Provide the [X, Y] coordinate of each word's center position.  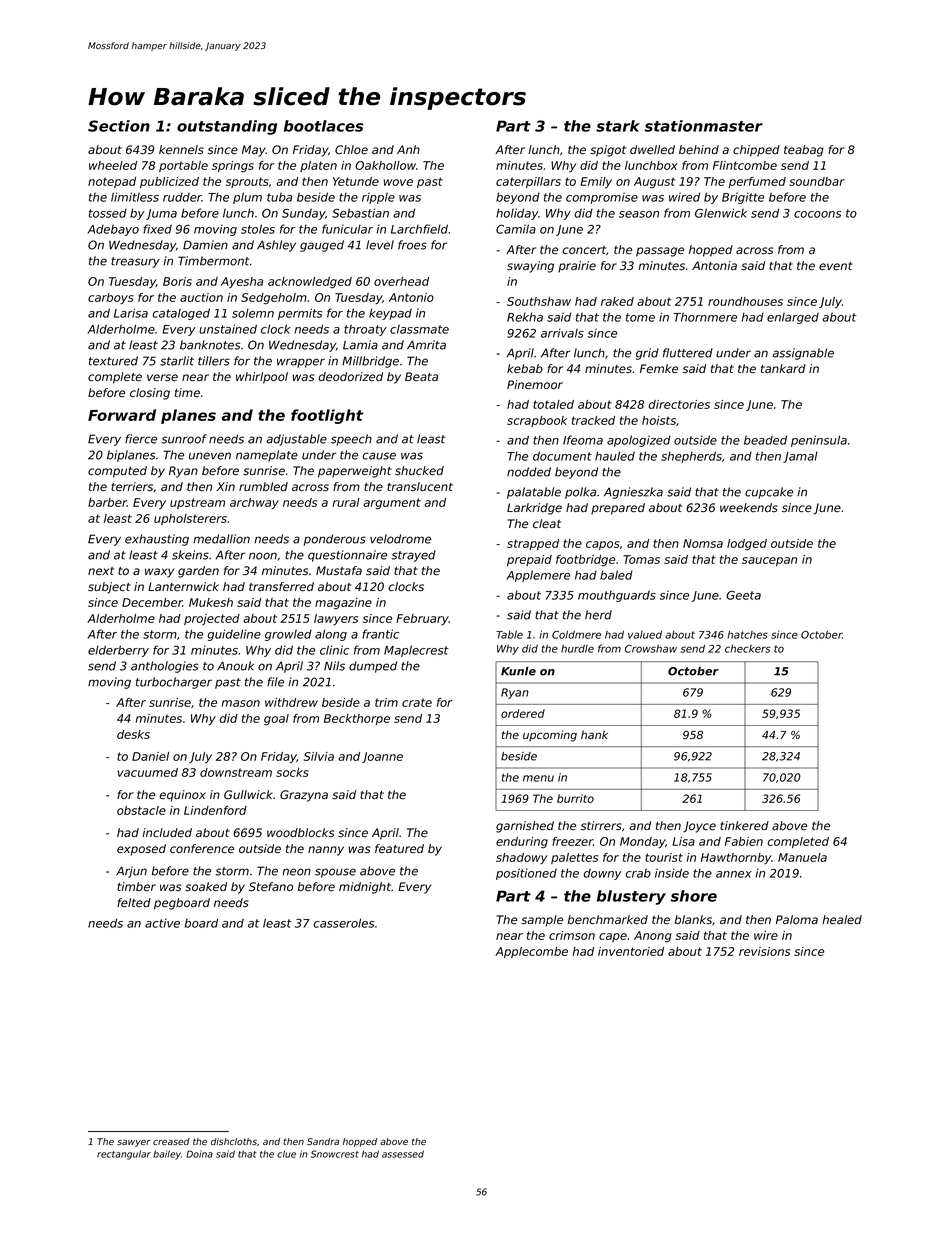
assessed [403, 1154]
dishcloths [234, 1141]
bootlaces [323, 126]
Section [119, 126]
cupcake [769, 493]
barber [107, 502]
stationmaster [703, 126]
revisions [764, 951]
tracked [593, 420]
